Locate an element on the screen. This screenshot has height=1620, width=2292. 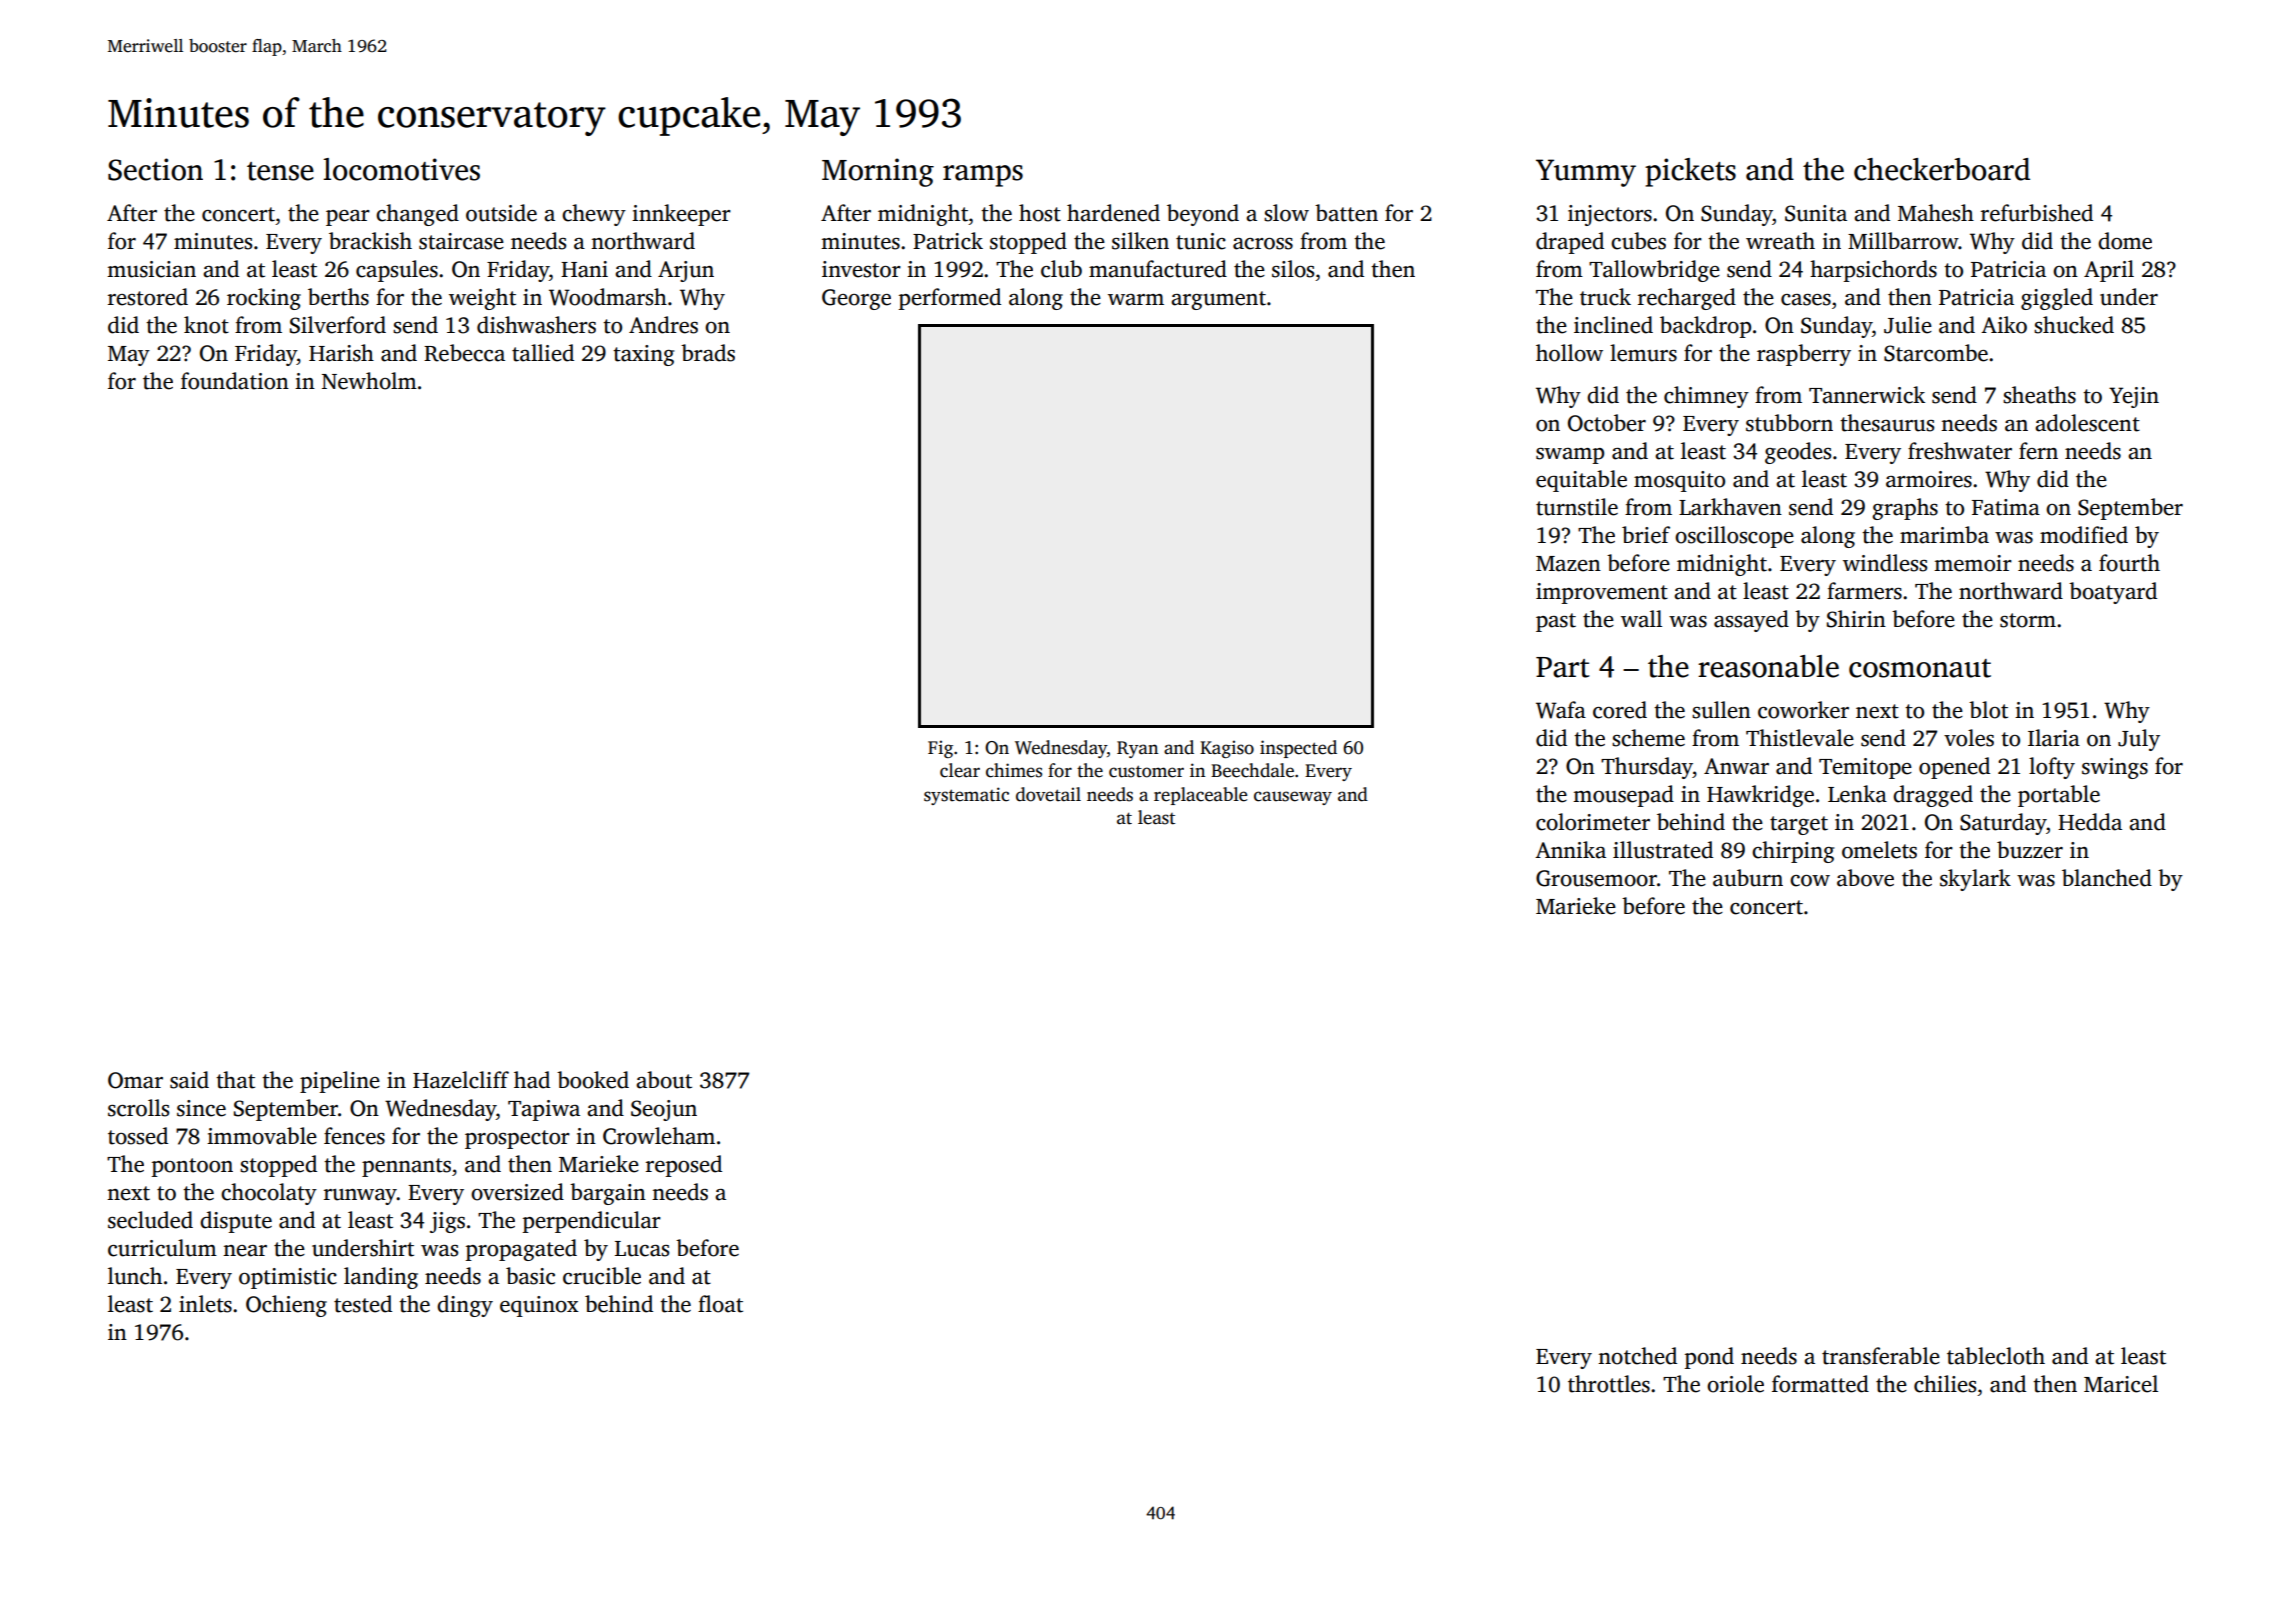
brads is located at coordinates (708, 353).
